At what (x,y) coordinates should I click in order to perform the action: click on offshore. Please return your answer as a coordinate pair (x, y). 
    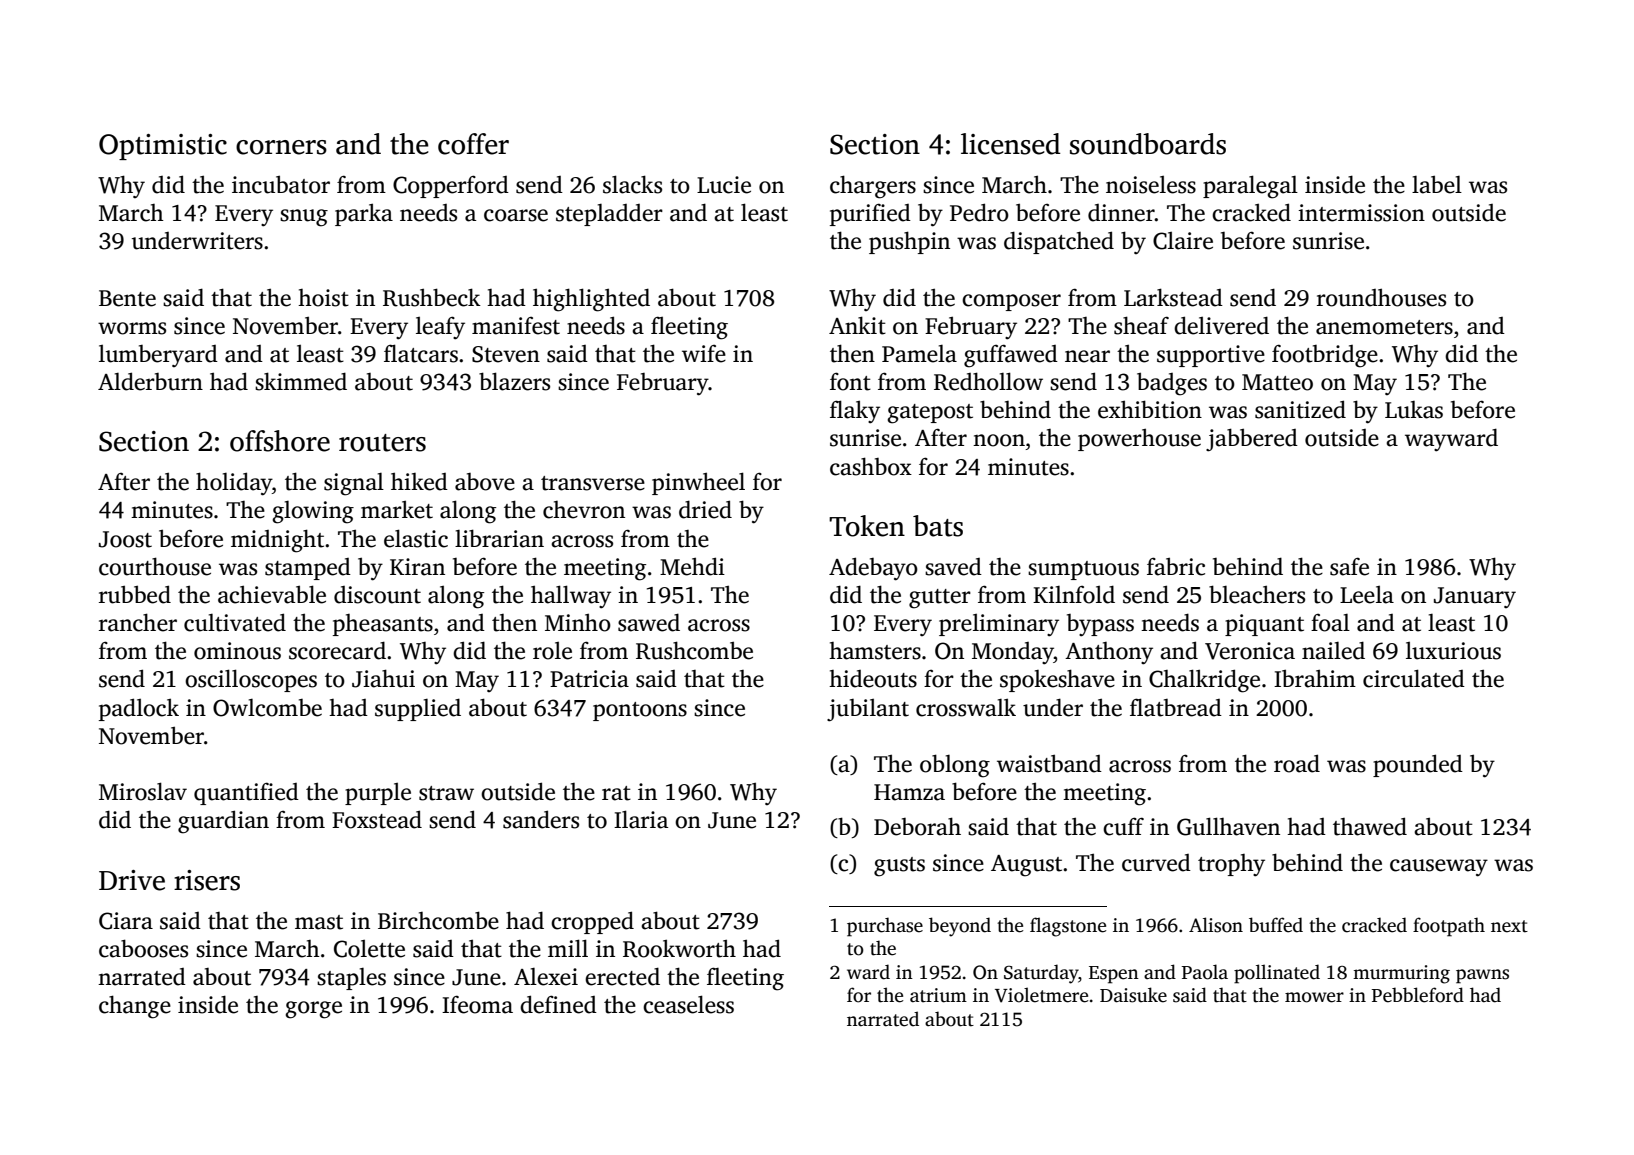
    Looking at the image, I should click on (280, 441).
